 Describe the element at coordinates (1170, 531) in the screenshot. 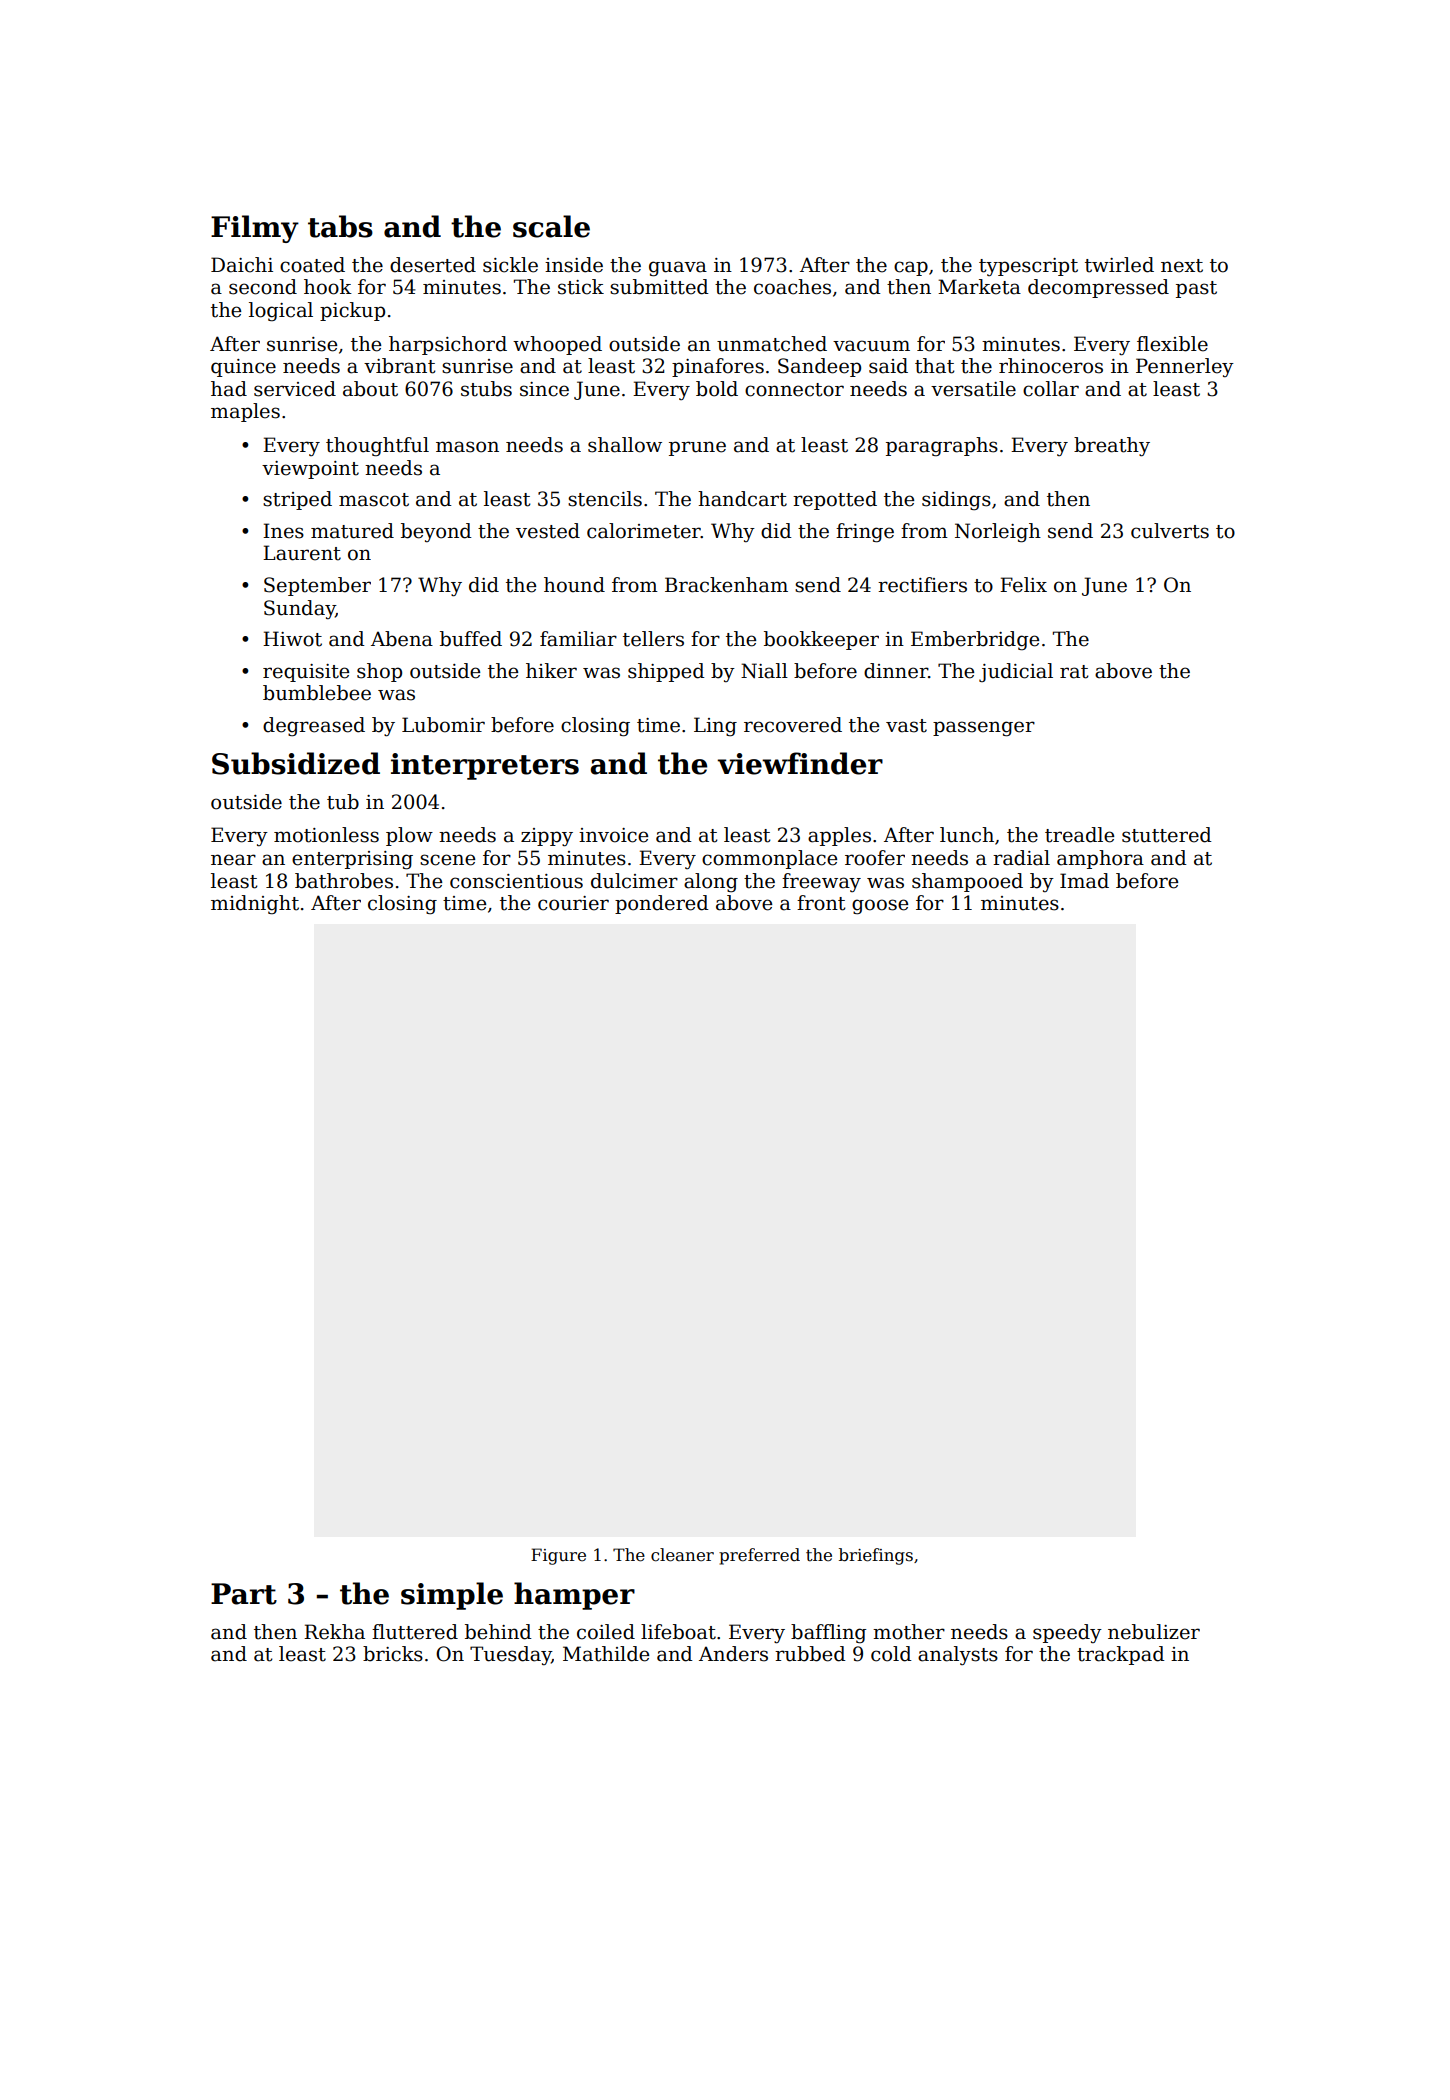

I see `culverts` at that location.
